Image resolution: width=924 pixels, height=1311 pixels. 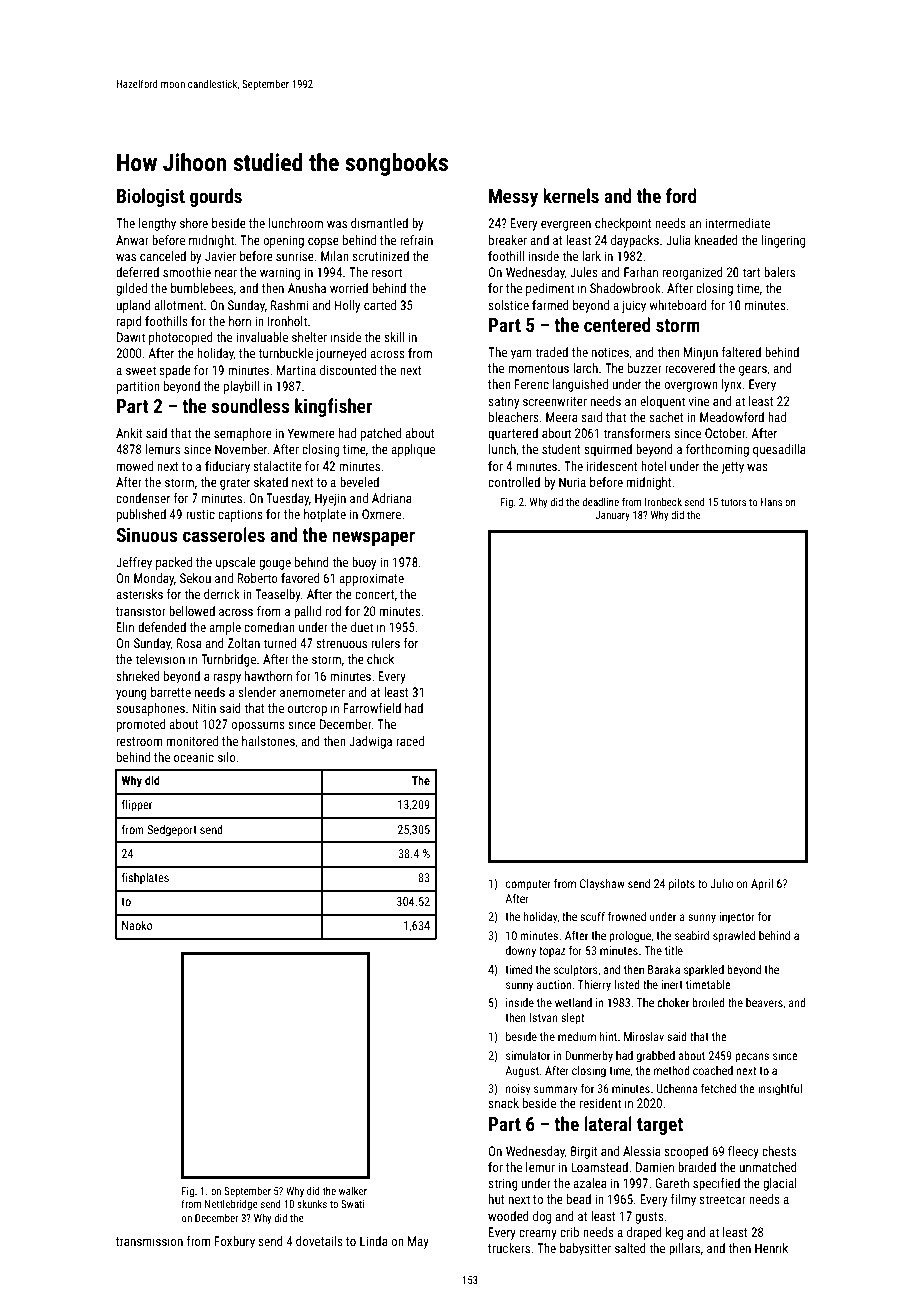 What do you see at coordinates (137, 925) in the screenshot?
I see `Naoko` at bounding box center [137, 925].
